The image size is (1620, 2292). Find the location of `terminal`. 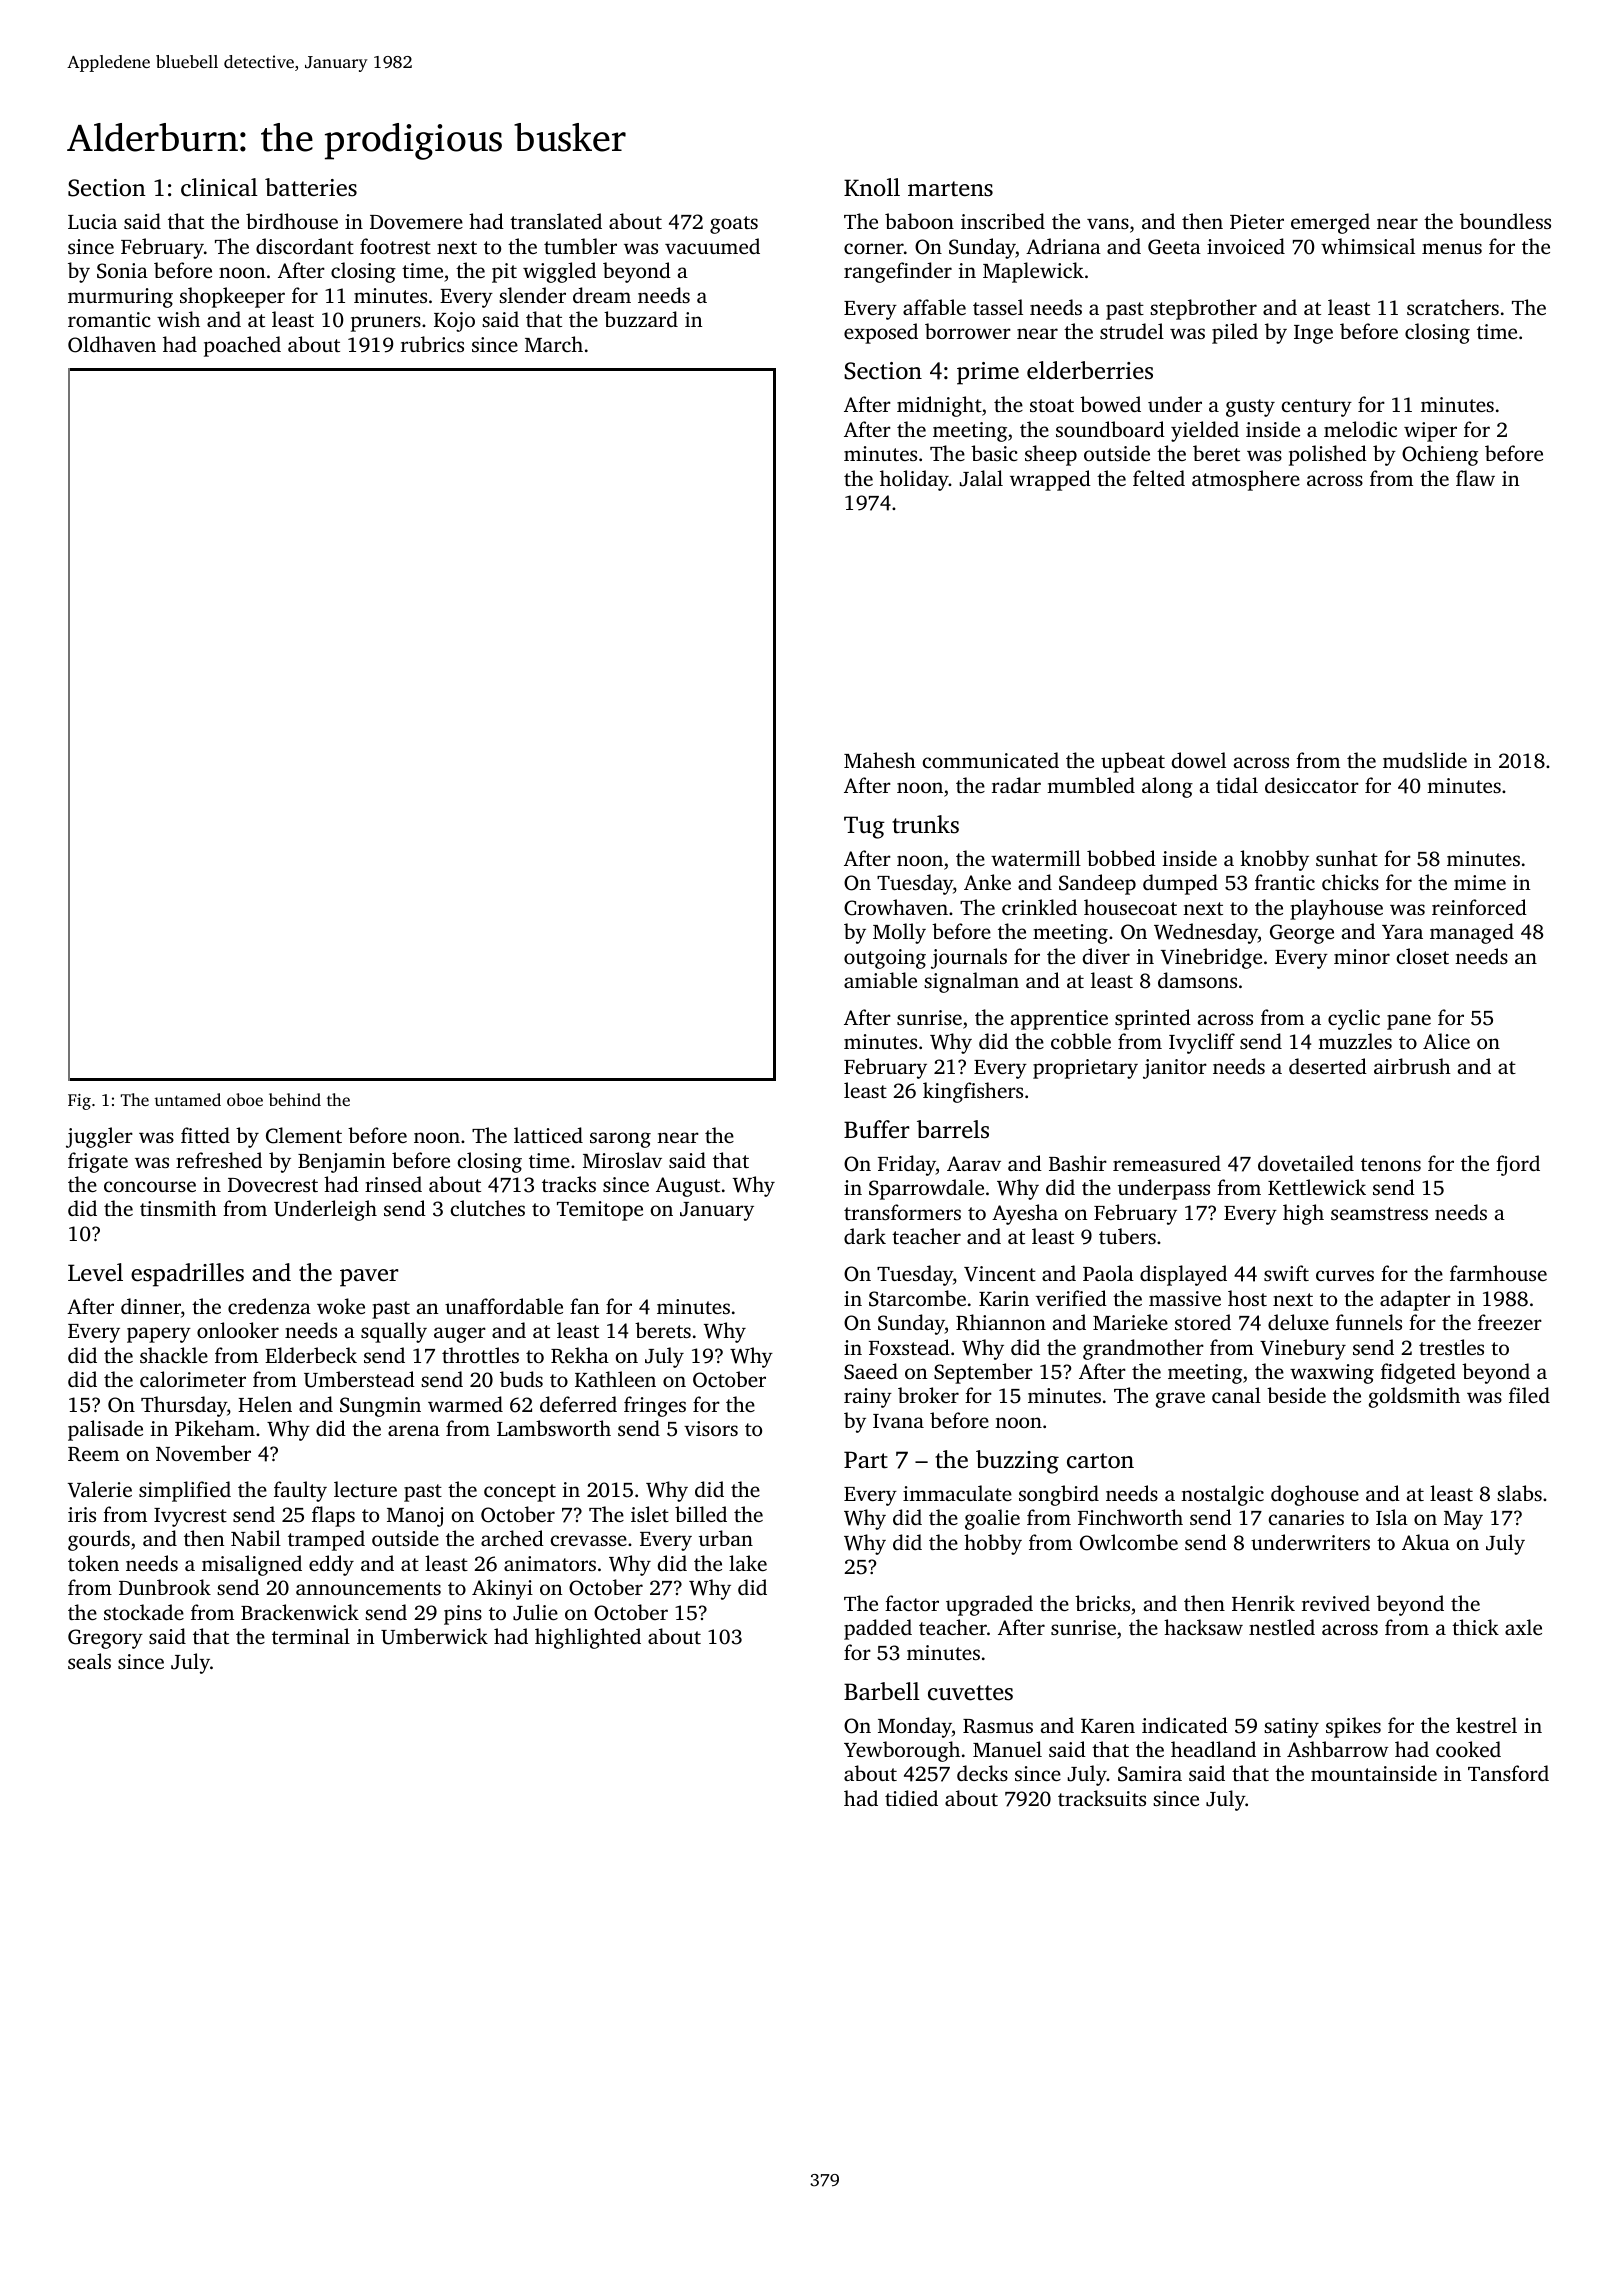

terminal is located at coordinates (311, 1636).
